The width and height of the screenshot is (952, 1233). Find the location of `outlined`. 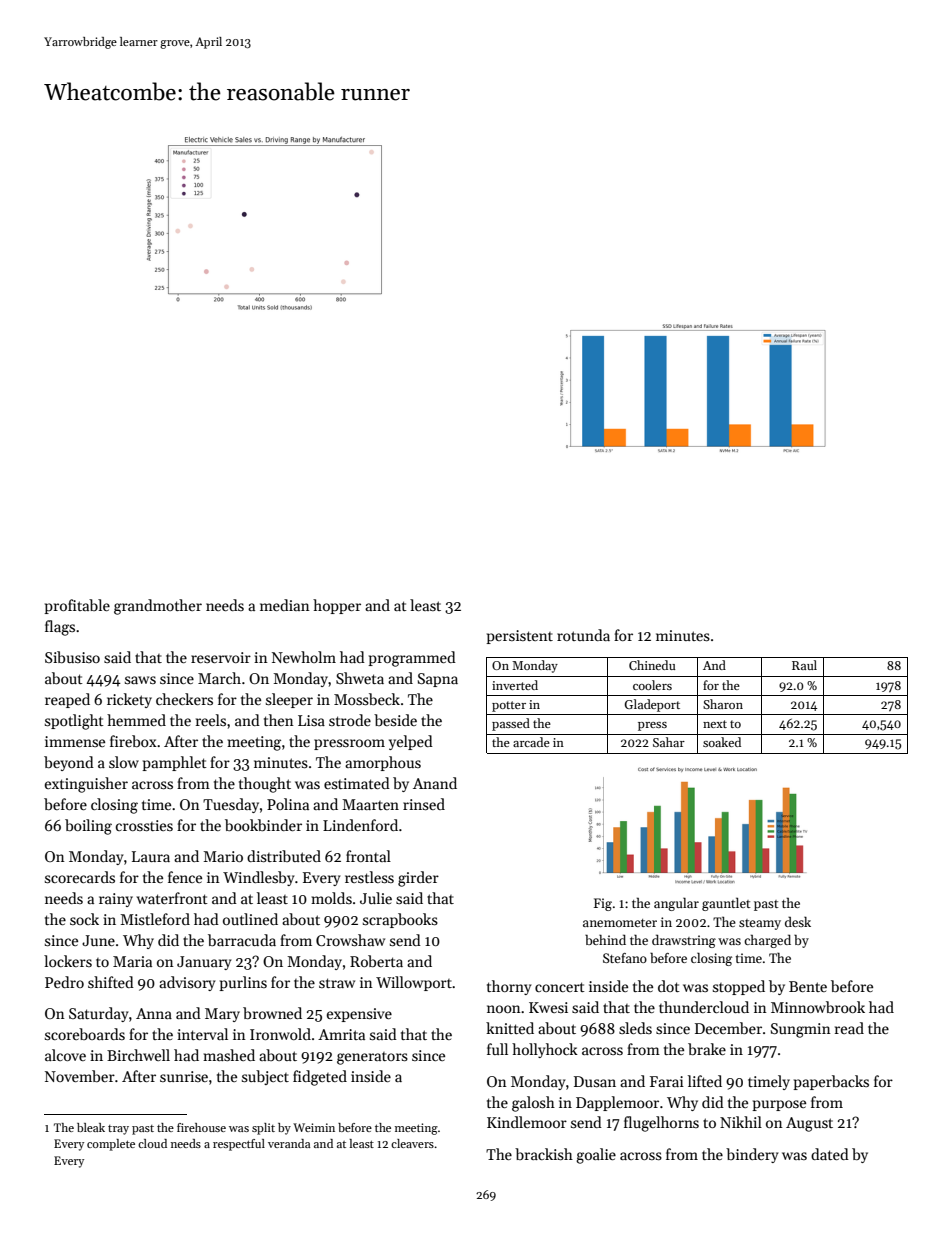

outlined is located at coordinates (250, 919).
